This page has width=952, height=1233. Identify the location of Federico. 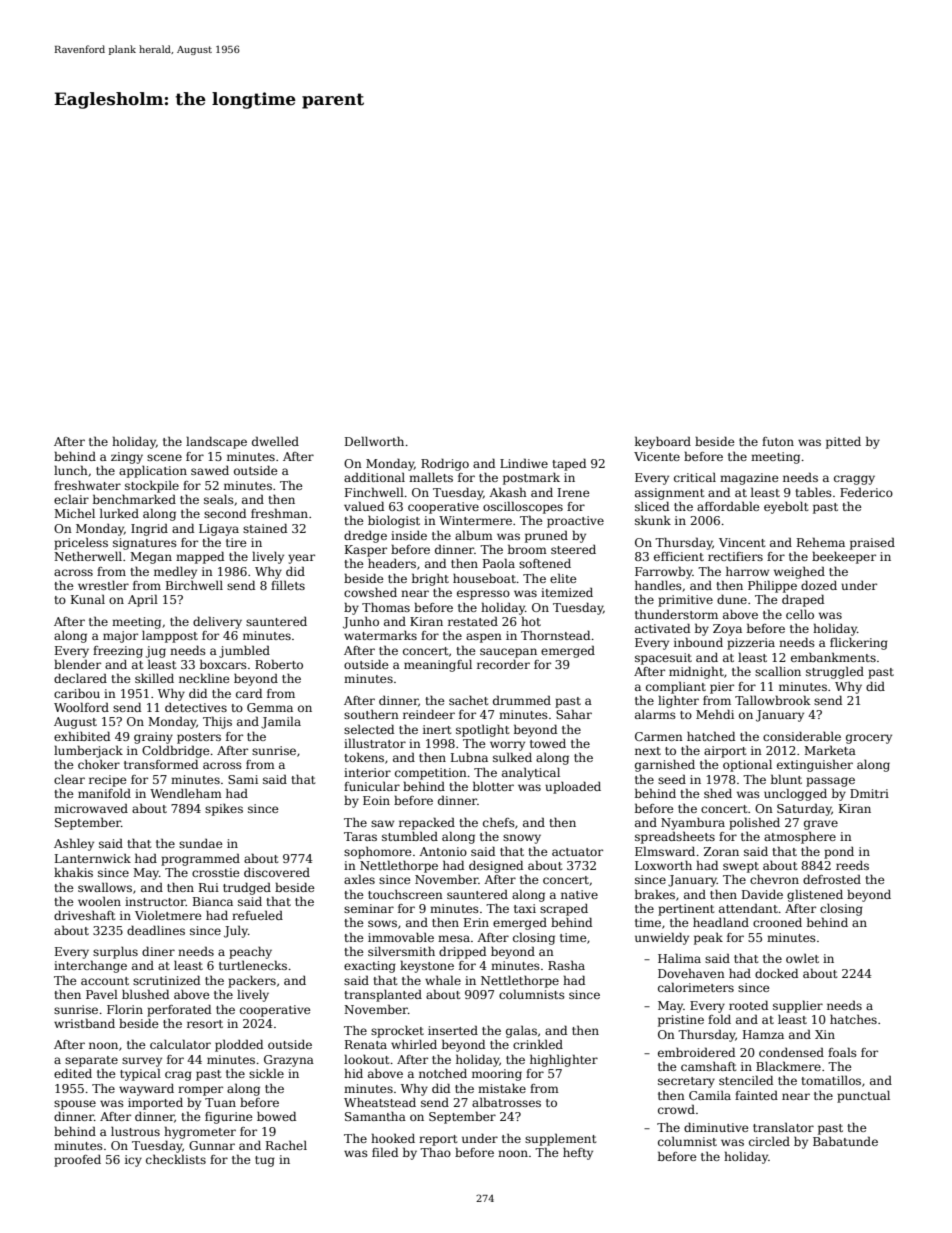
(866, 492).
